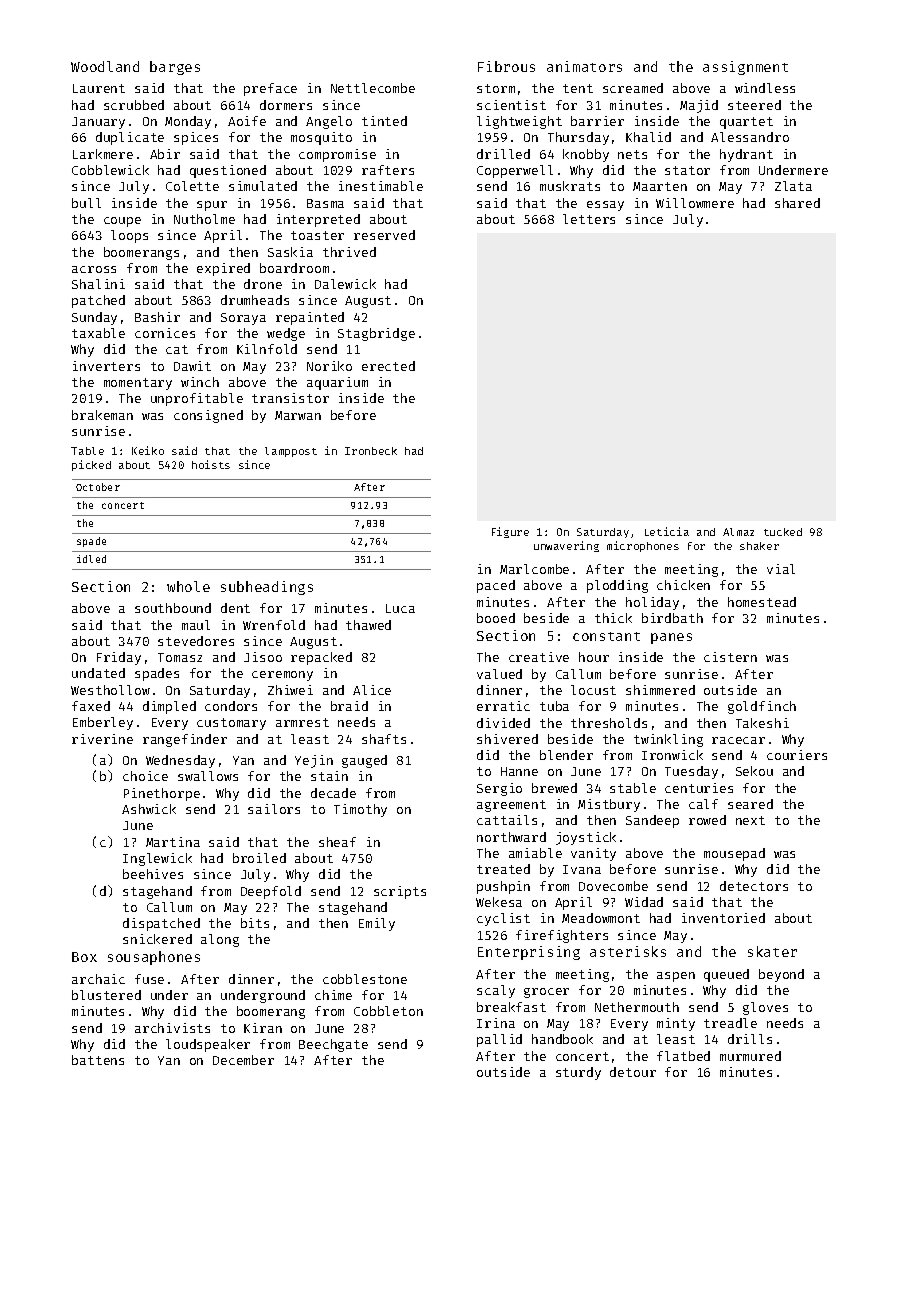 Image resolution: width=908 pixels, height=1316 pixels. Describe the element at coordinates (726, 975) in the screenshot. I see `queued` at that location.
